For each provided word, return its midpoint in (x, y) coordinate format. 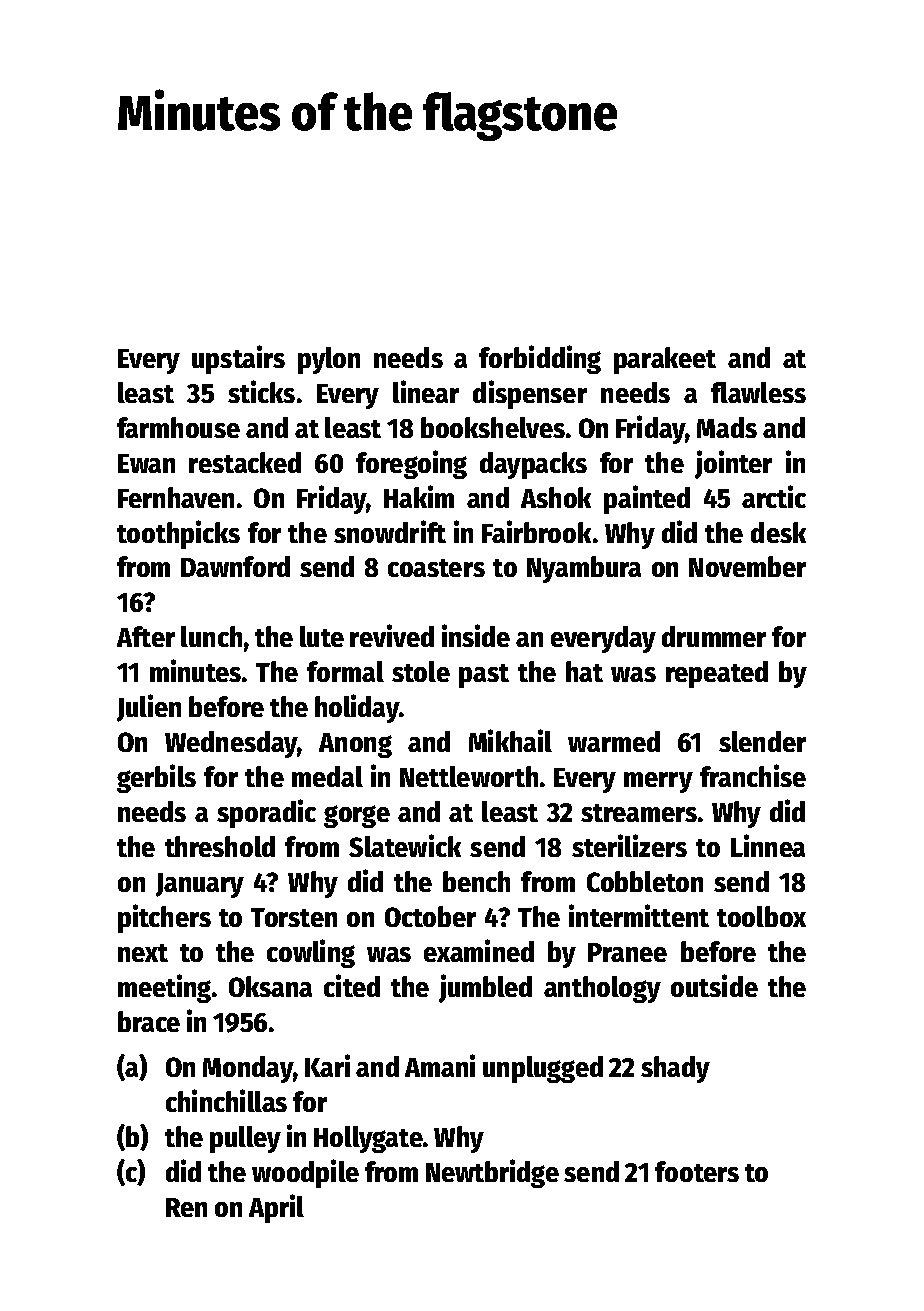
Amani (440, 1065)
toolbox (761, 916)
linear (426, 391)
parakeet (665, 360)
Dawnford (235, 566)
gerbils (156, 778)
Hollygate (368, 1139)
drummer (714, 636)
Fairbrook (536, 531)
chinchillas (226, 1100)
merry (658, 782)
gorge (357, 816)
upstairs (238, 359)
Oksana (270, 986)
